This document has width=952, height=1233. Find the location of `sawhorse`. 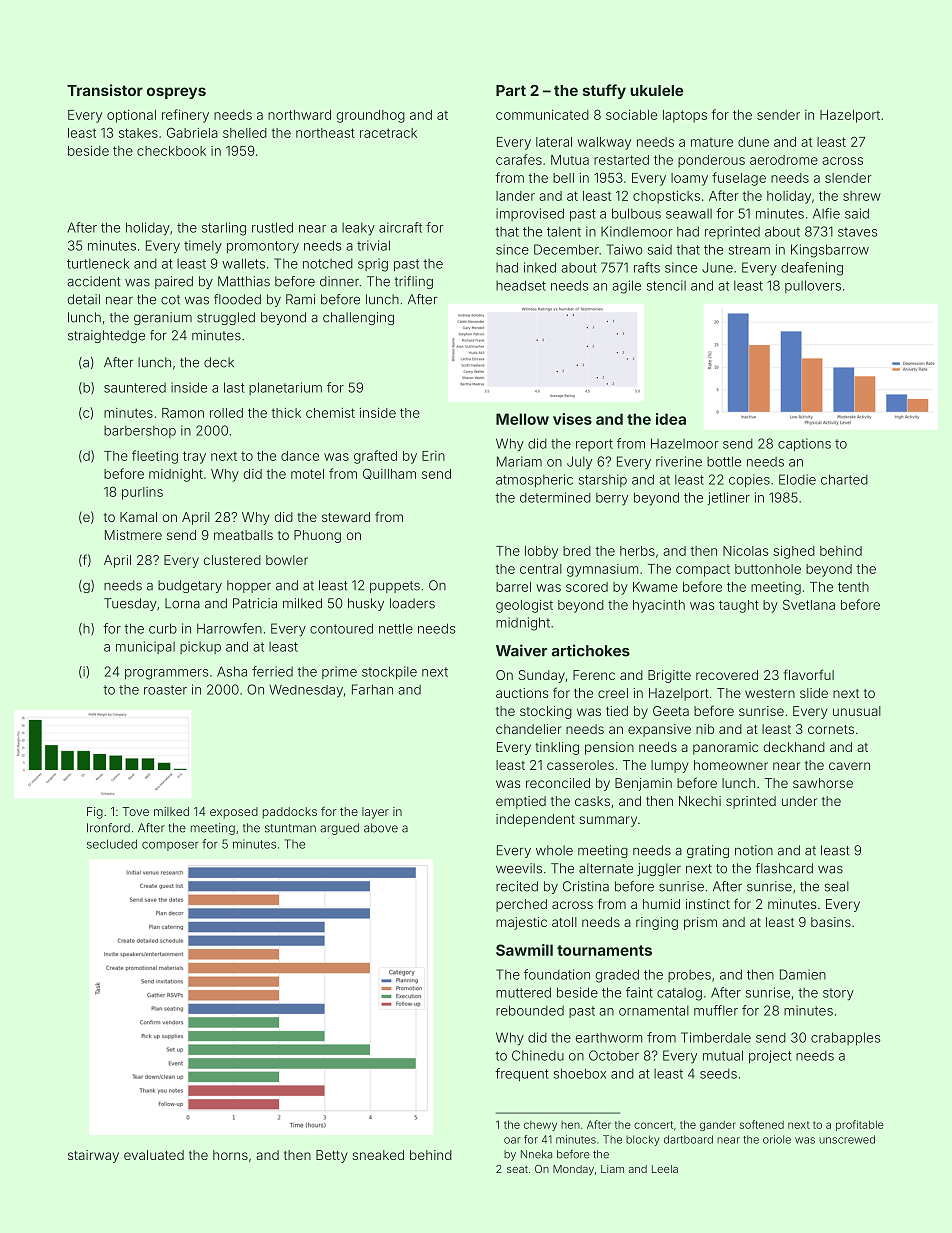

sawhorse is located at coordinates (823, 783).
